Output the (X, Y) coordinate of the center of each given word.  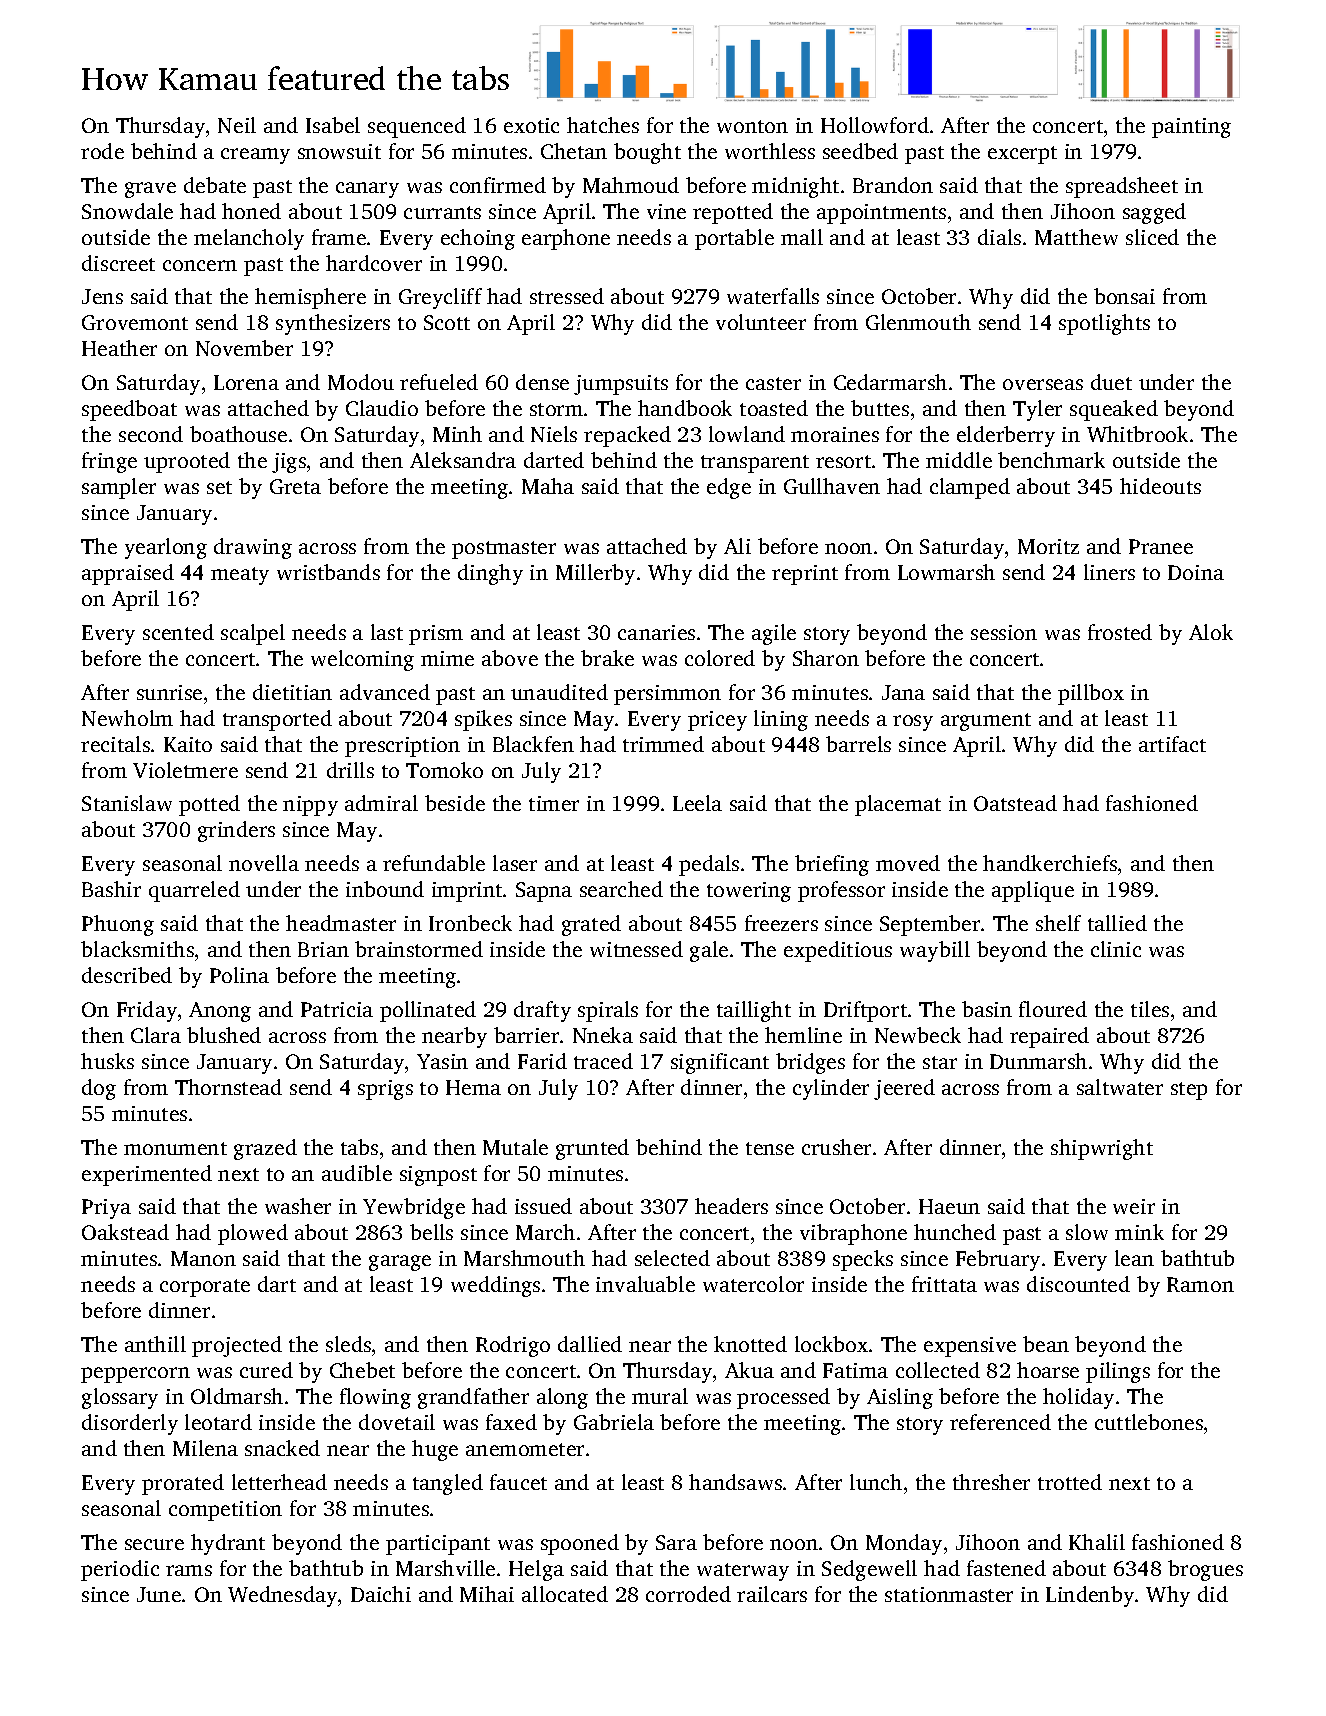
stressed (567, 296)
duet (1111, 382)
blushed (224, 1035)
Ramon (1200, 1284)
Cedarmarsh (890, 382)
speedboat (129, 410)
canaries (656, 632)
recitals (115, 744)
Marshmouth (524, 1258)
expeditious (838, 951)
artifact (1172, 744)
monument (175, 1148)
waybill (935, 951)
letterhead (279, 1482)
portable (734, 239)
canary (367, 190)
